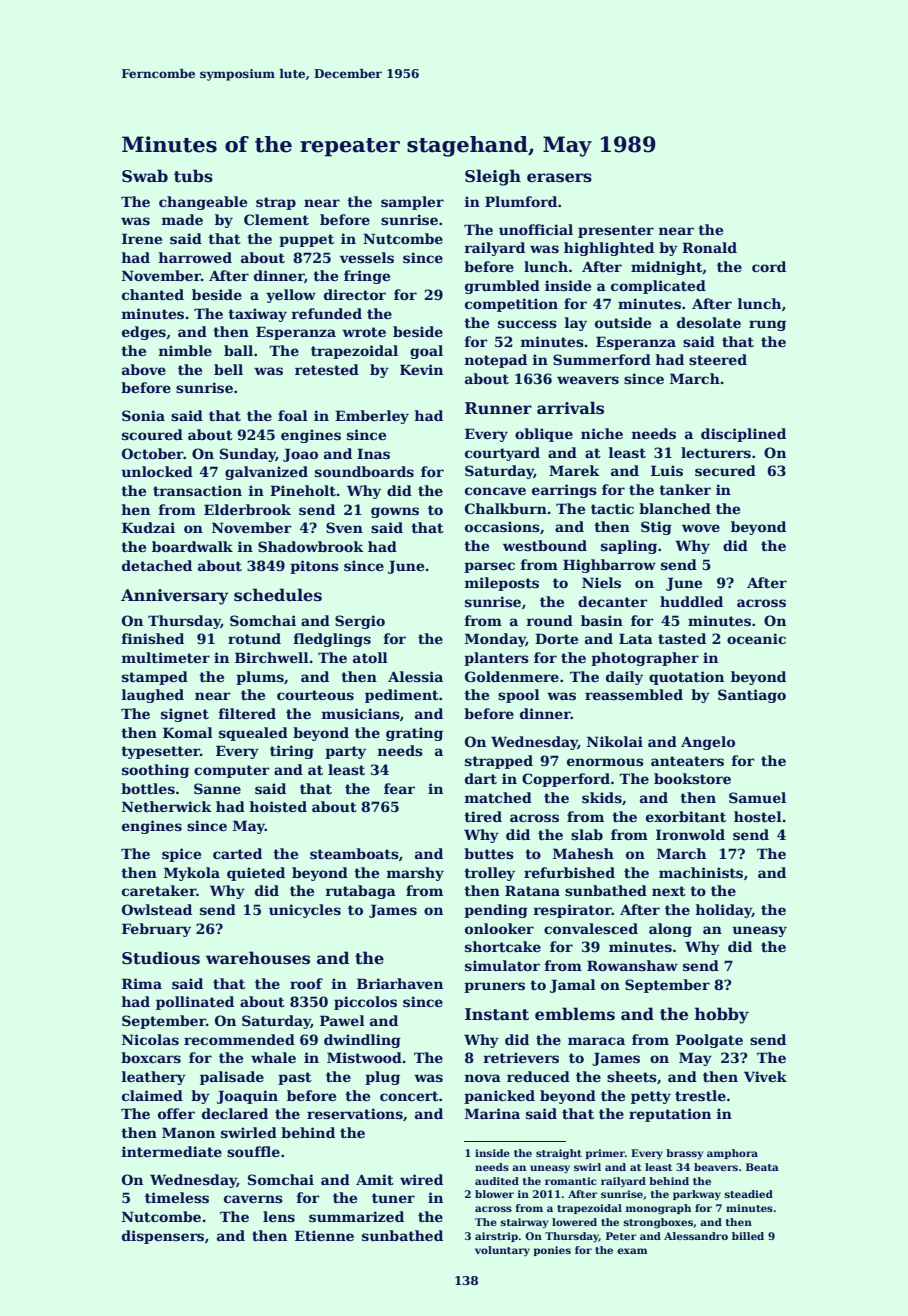  Describe the element at coordinates (367, 277) in the screenshot. I see `fringe` at that location.
